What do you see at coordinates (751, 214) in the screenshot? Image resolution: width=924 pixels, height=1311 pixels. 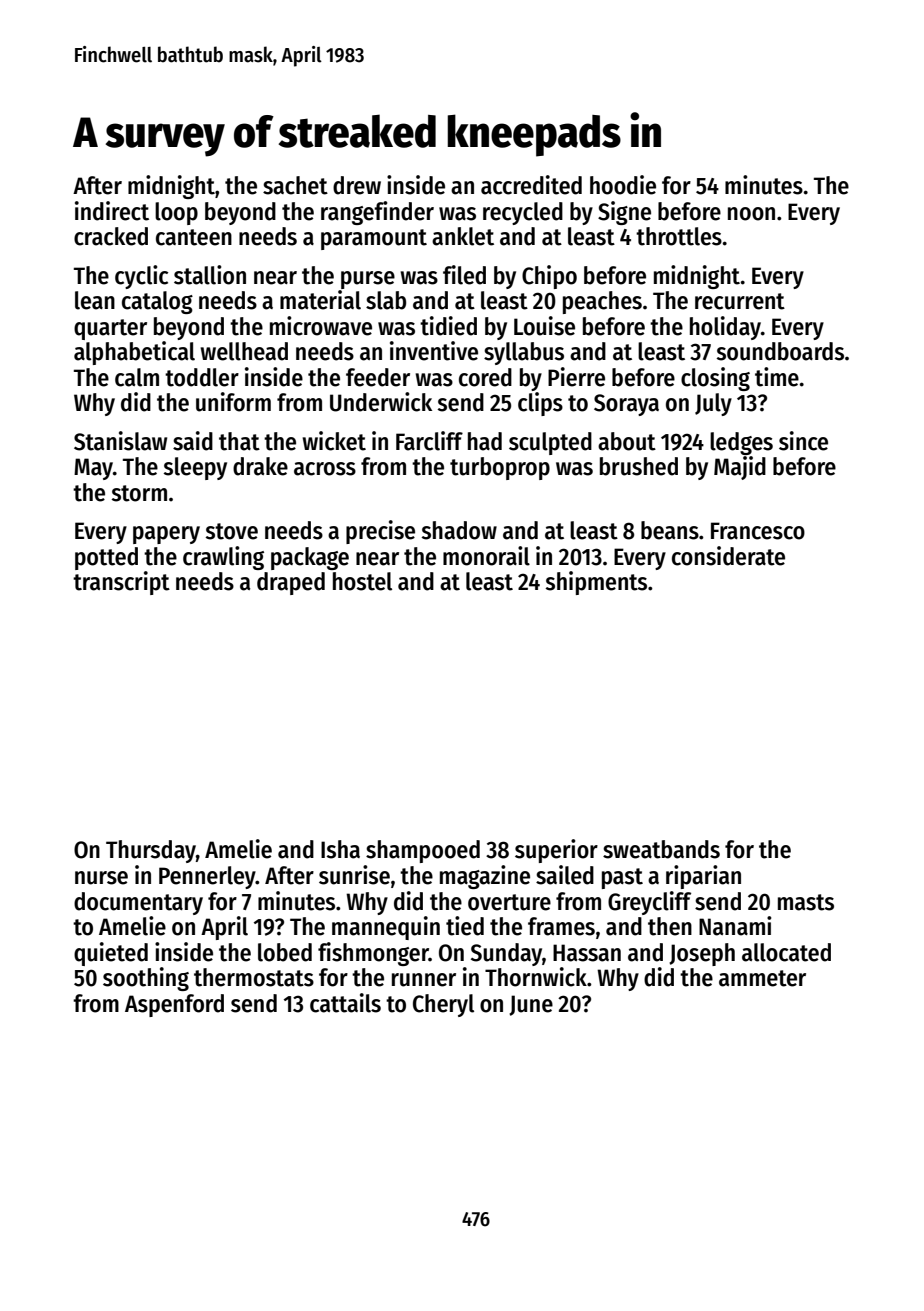 I see `noon` at bounding box center [751, 214].
